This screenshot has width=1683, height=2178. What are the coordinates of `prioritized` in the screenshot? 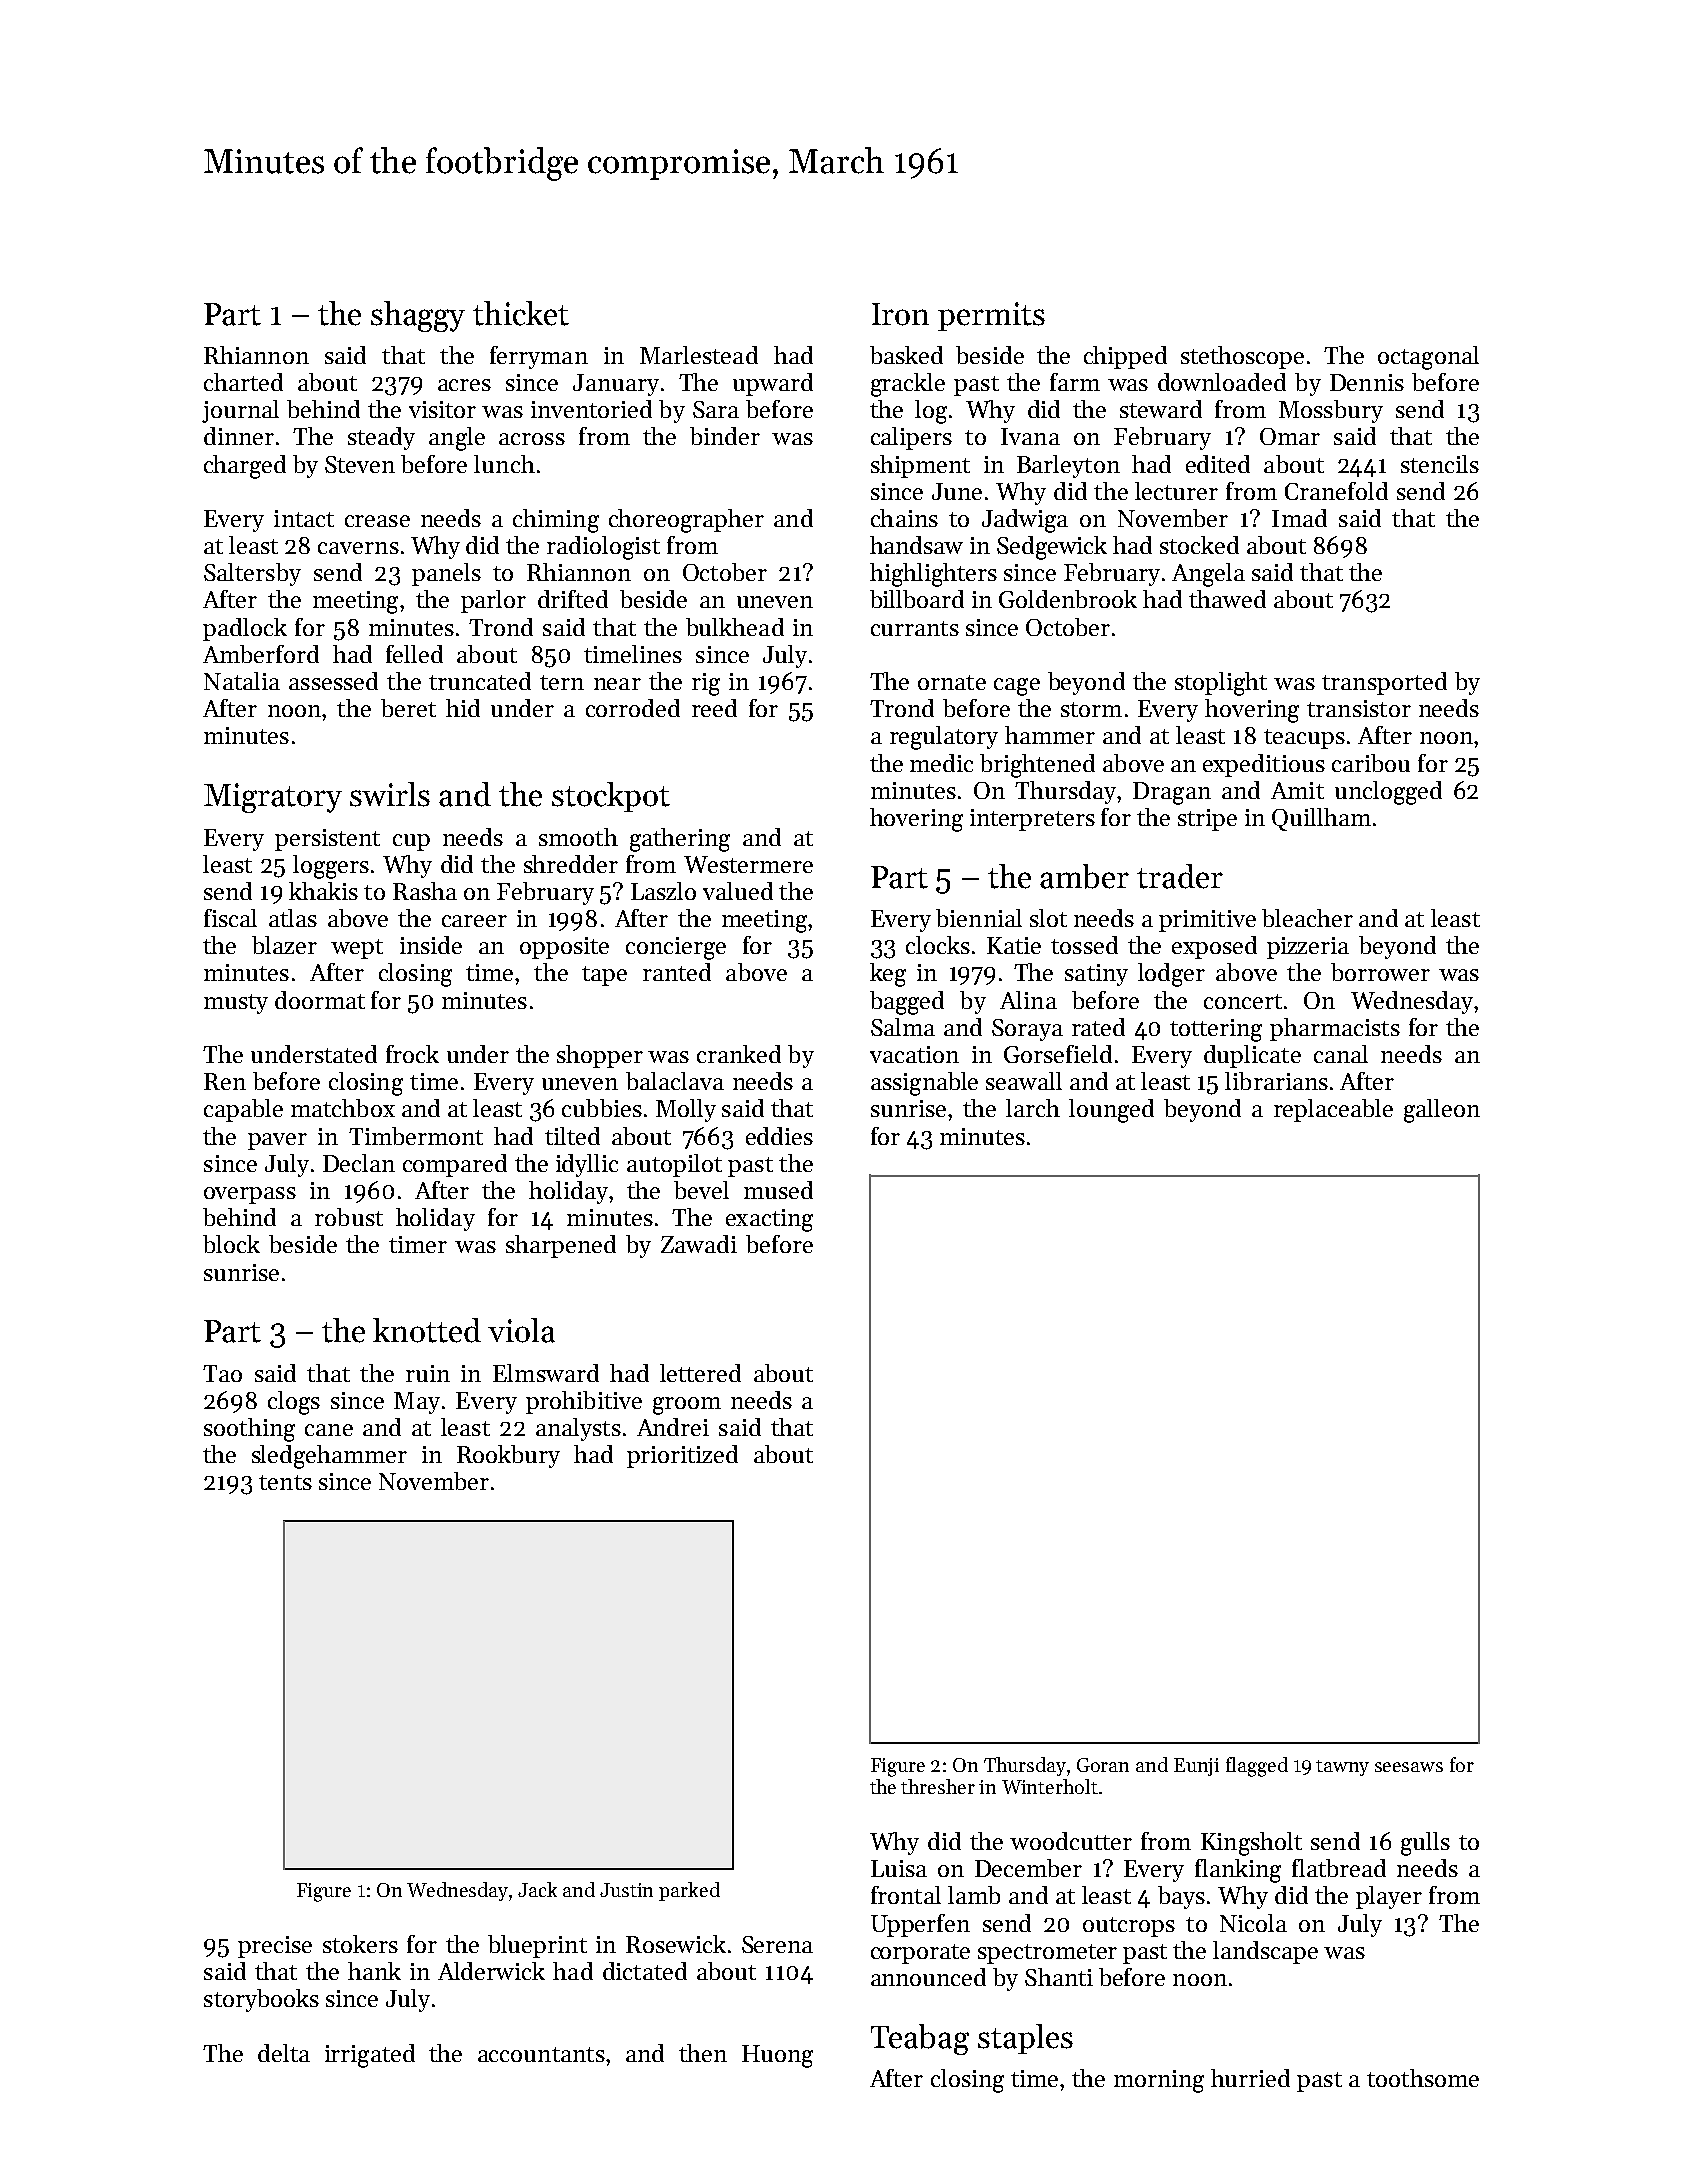 It's located at (682, 1456).
